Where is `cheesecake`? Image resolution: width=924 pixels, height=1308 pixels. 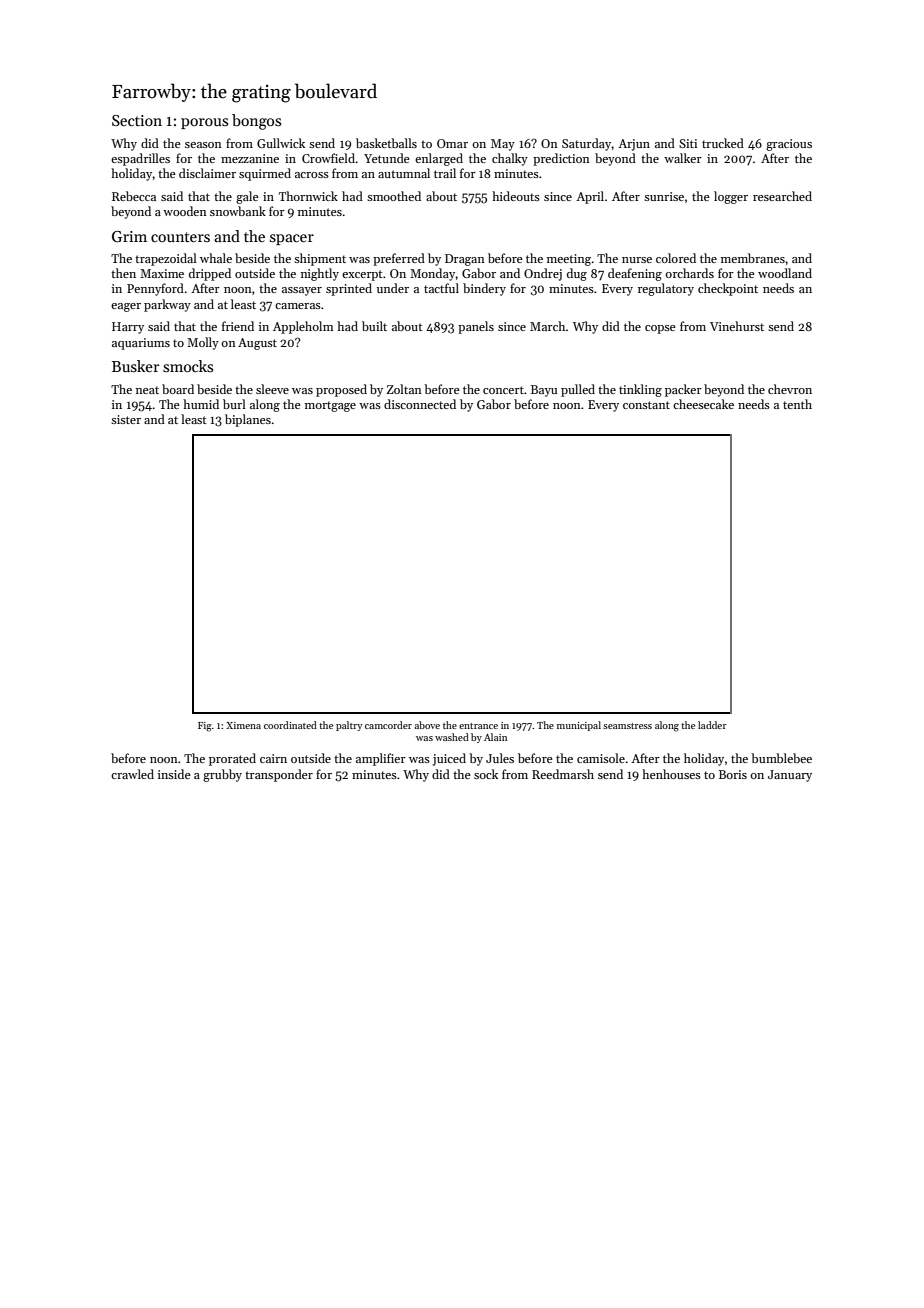
cheesecake is located at coordinates (703, 404).
